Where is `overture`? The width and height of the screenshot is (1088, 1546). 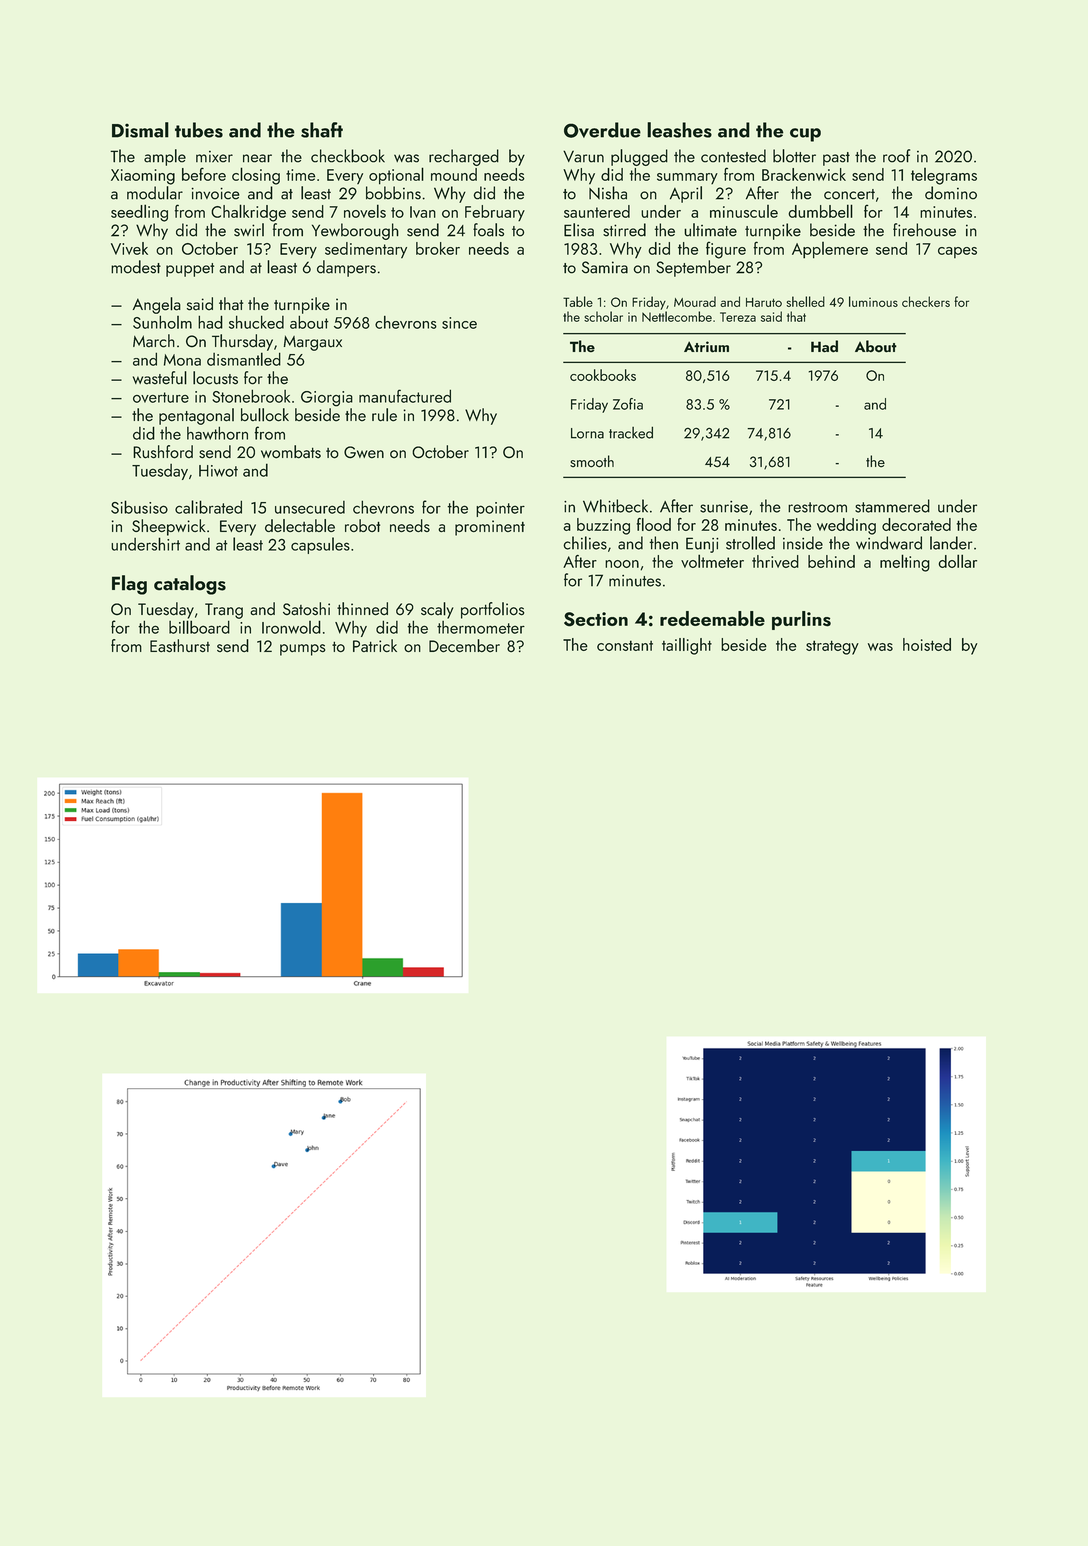
overture is located at coordinates (161, 397).
